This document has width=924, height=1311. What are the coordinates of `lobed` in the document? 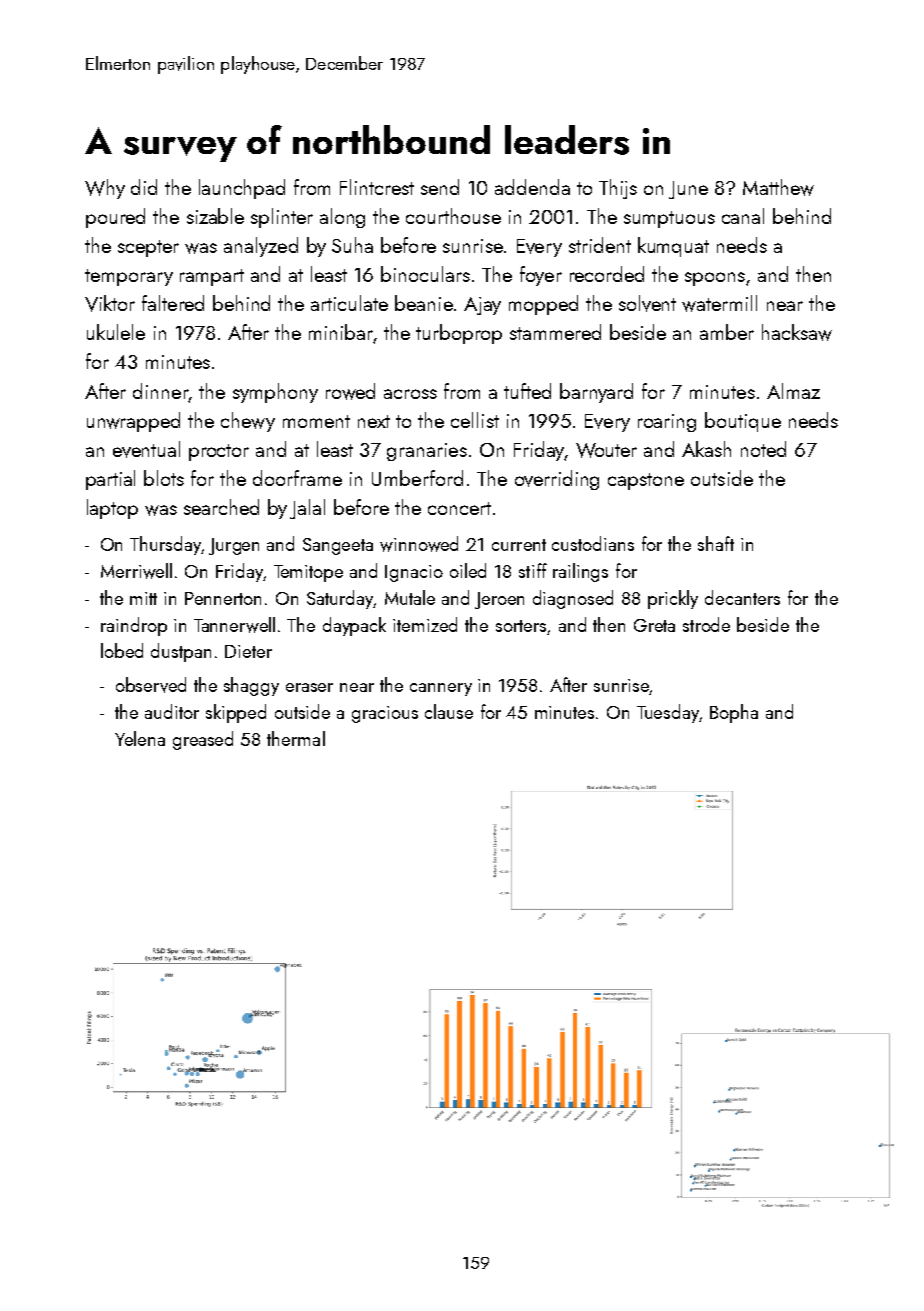 It's located at (122, 650).
